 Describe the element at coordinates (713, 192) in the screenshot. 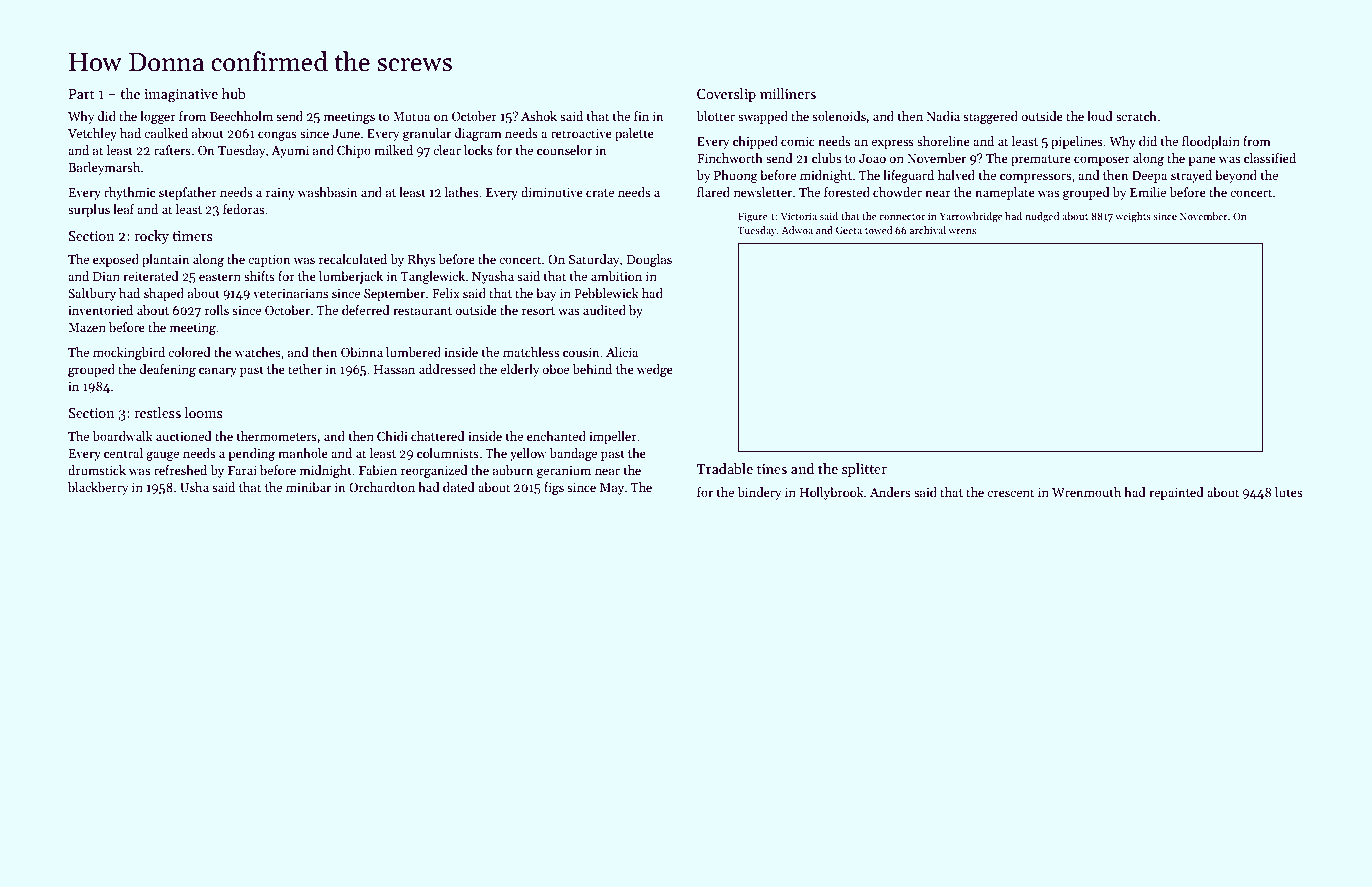

I see `flared` at that location.
